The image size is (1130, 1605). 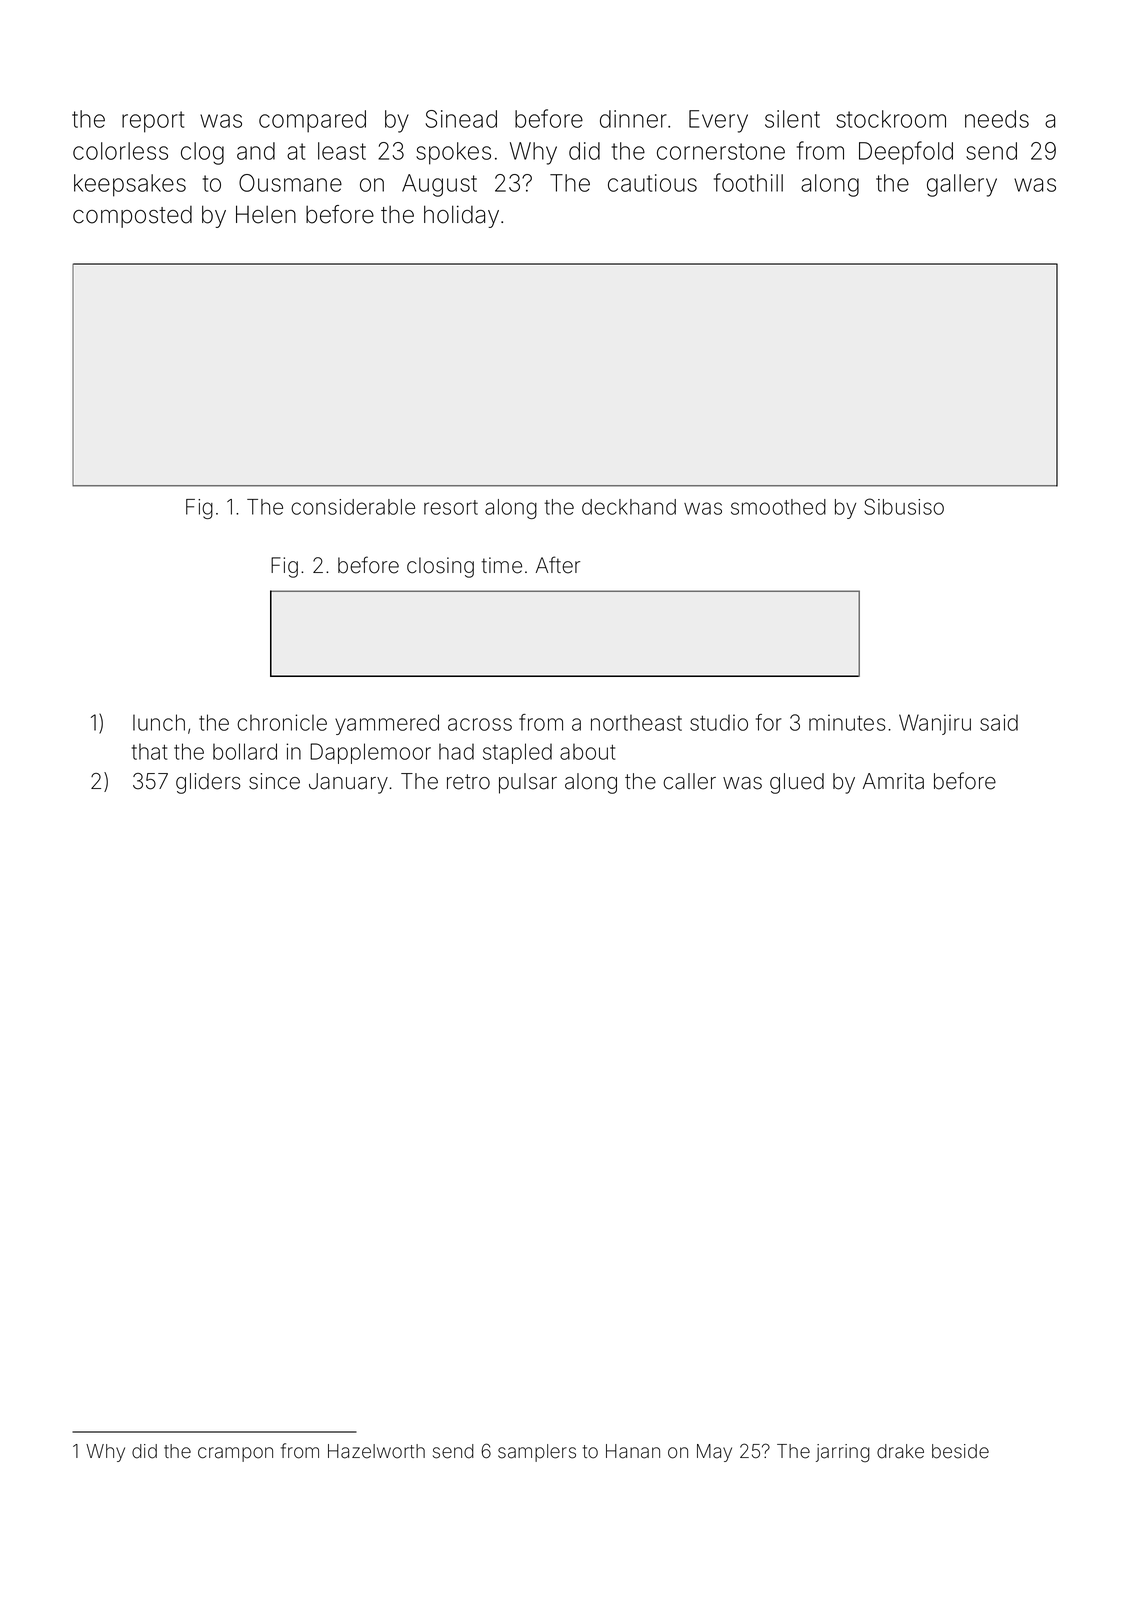 I want to click on needs, so click(x=997, y=119).
